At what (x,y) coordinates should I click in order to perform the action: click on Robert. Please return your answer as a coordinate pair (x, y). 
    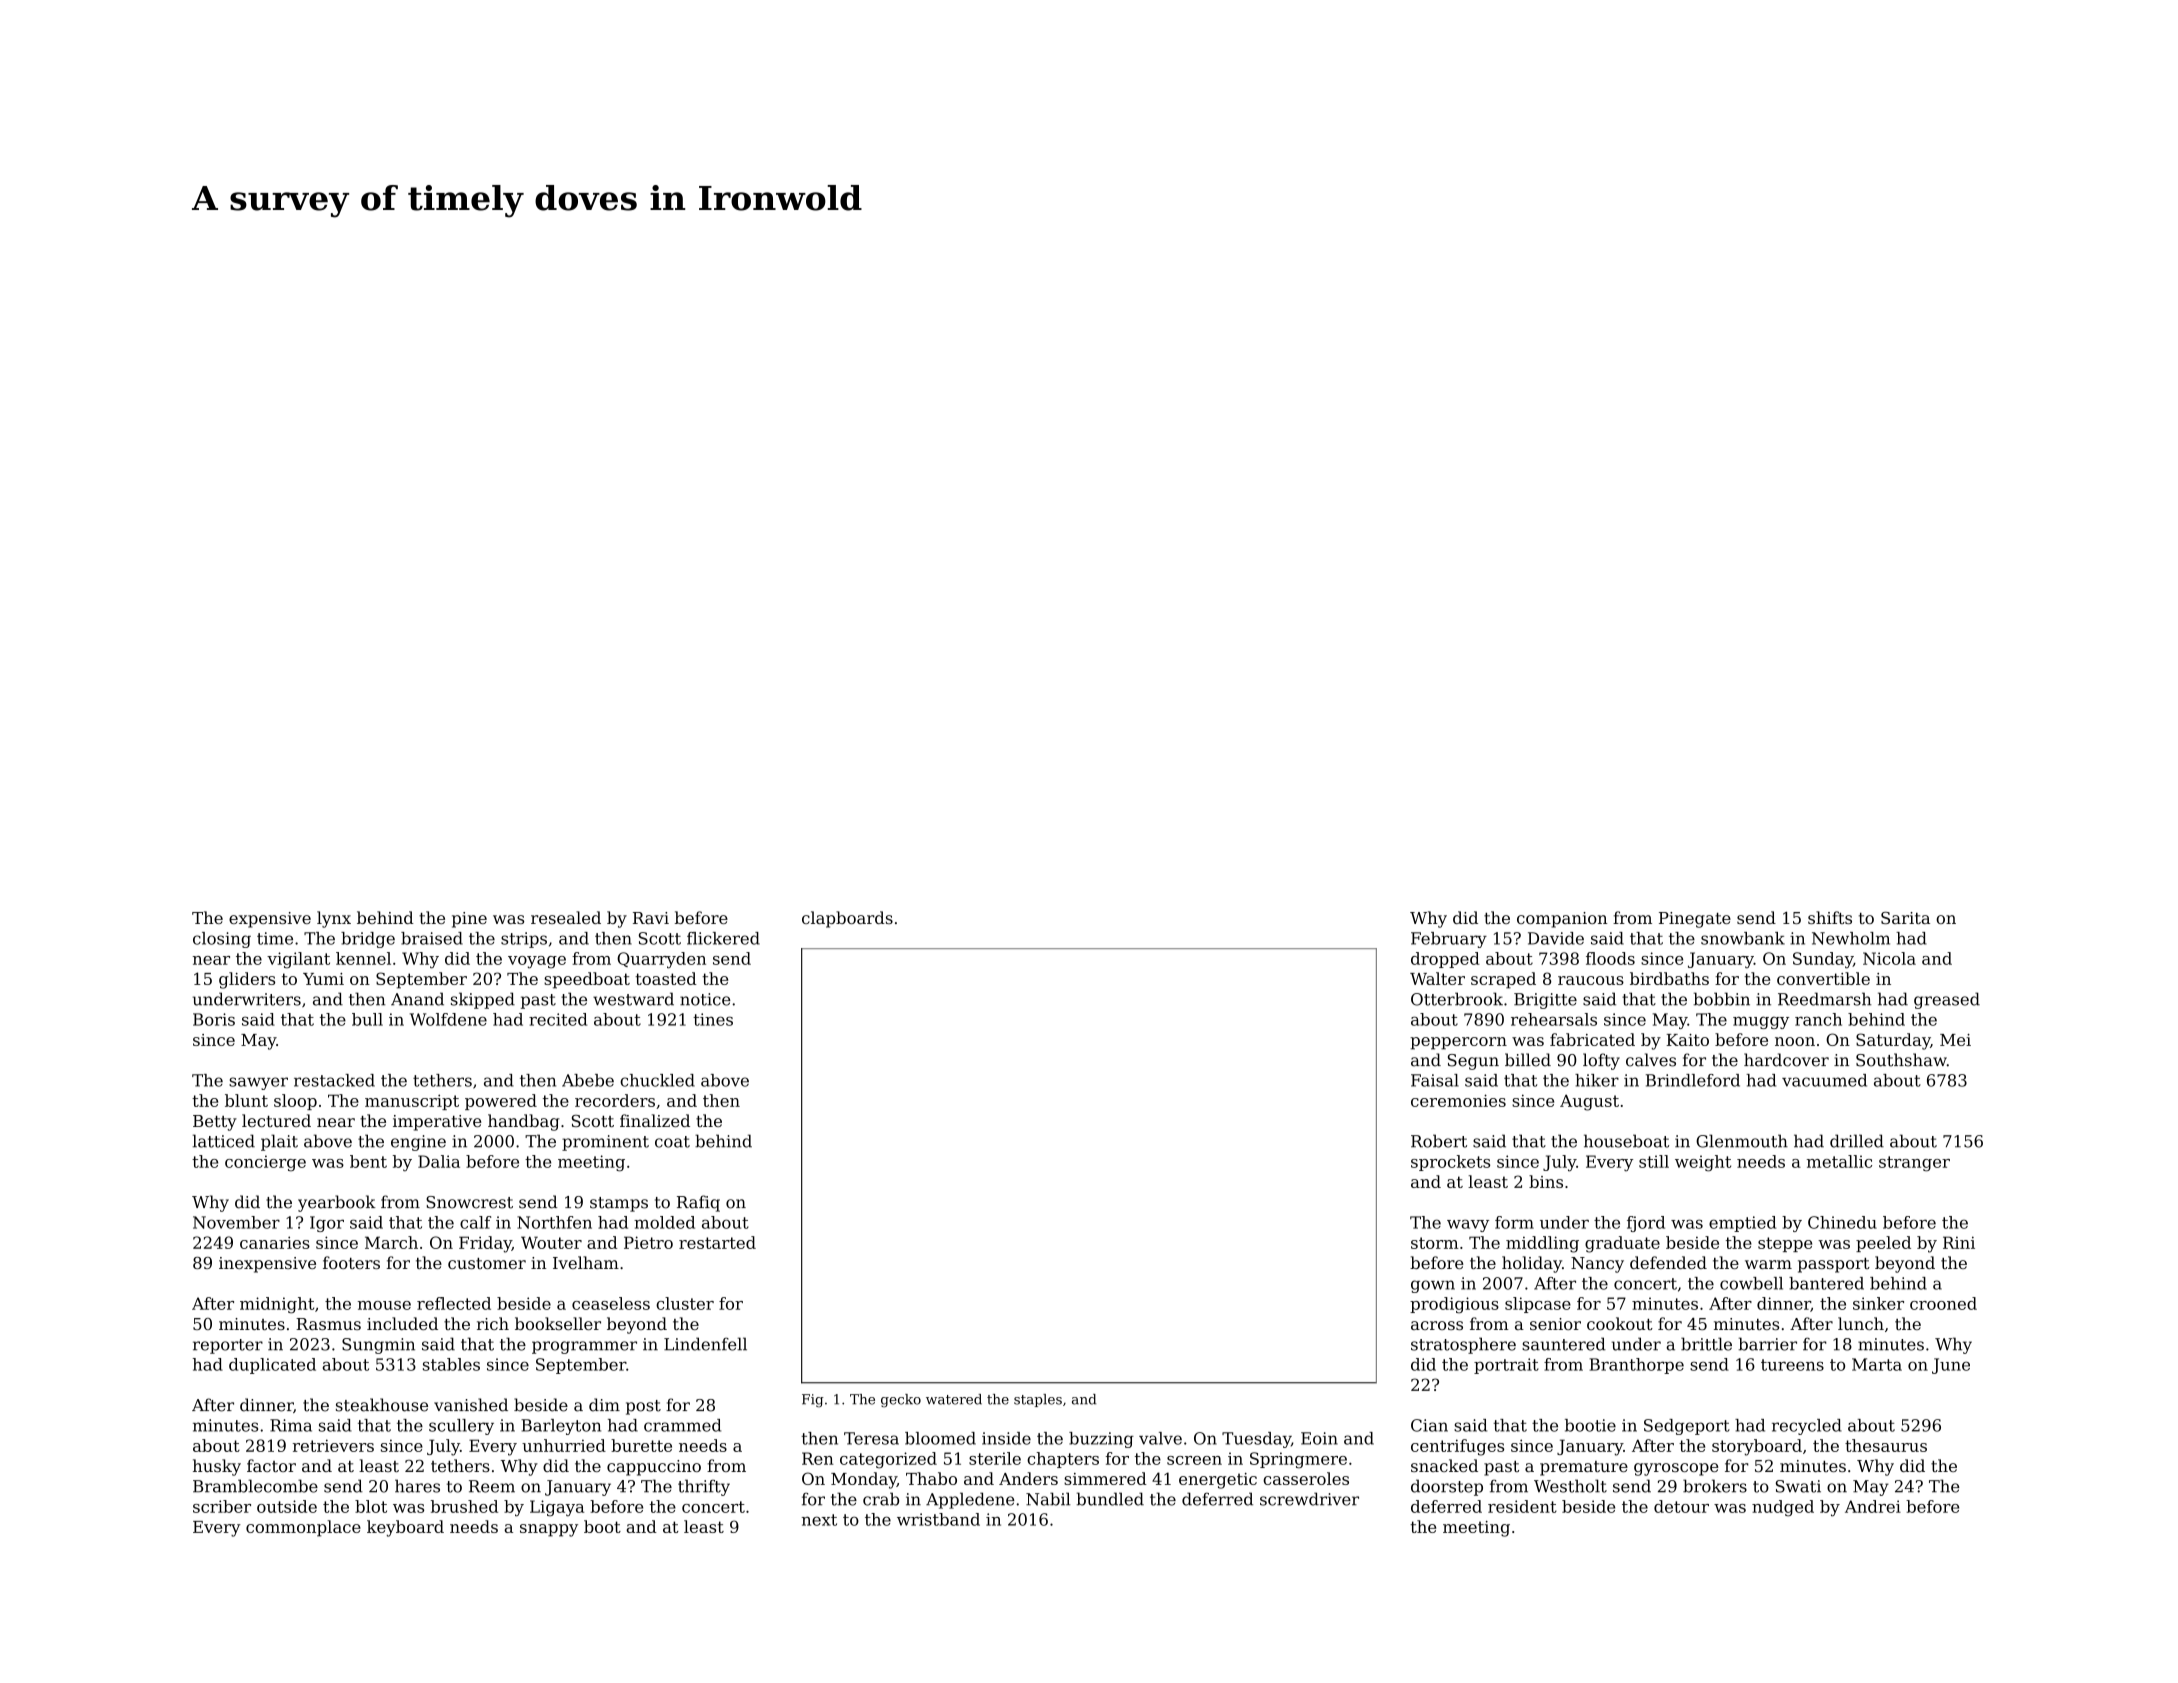
    Looking at the image, I should click on (1439, 1141).
